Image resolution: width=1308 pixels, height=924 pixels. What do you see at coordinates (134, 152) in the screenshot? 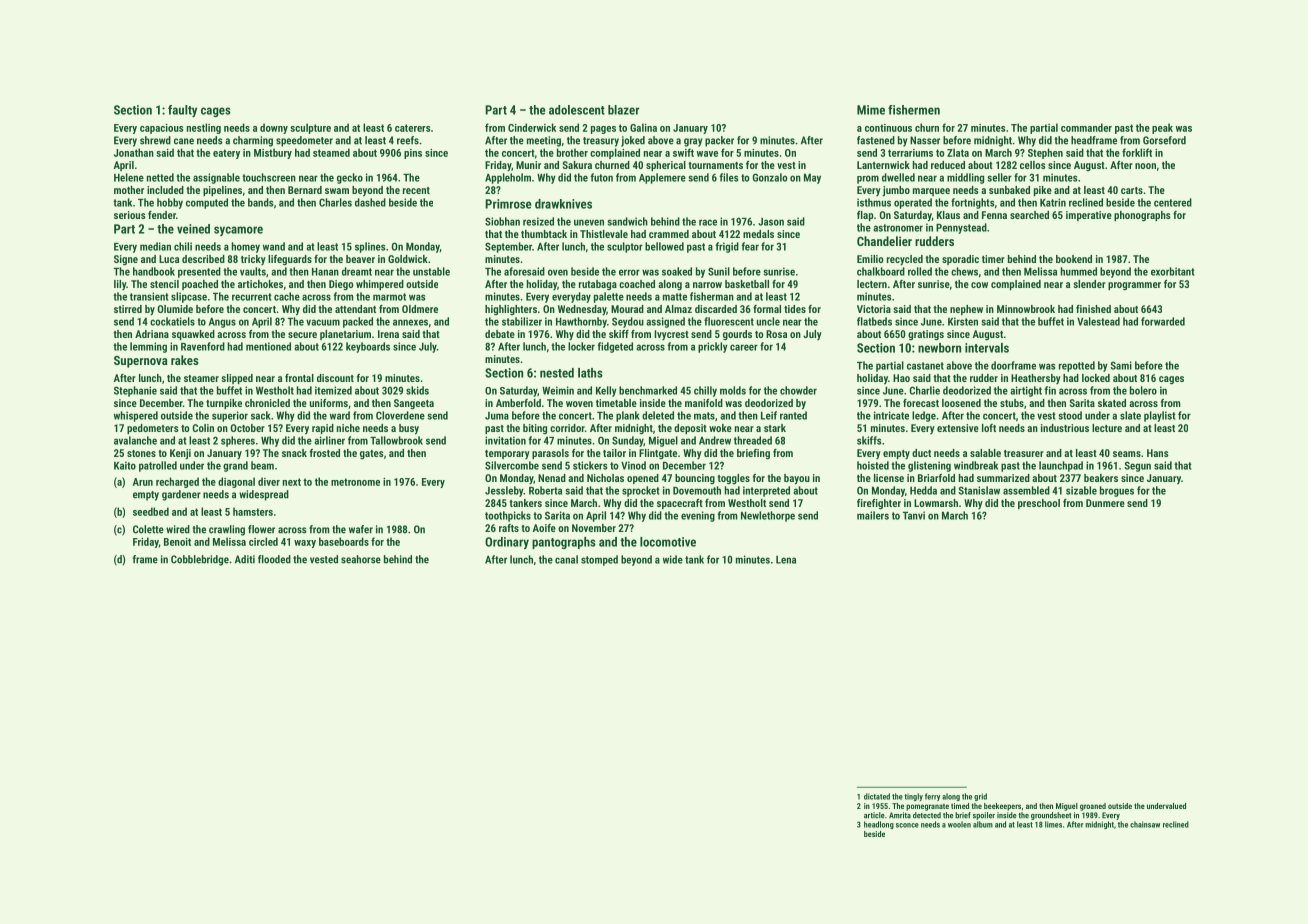
I see `Jonathan` at bounding box center [134, 152].
